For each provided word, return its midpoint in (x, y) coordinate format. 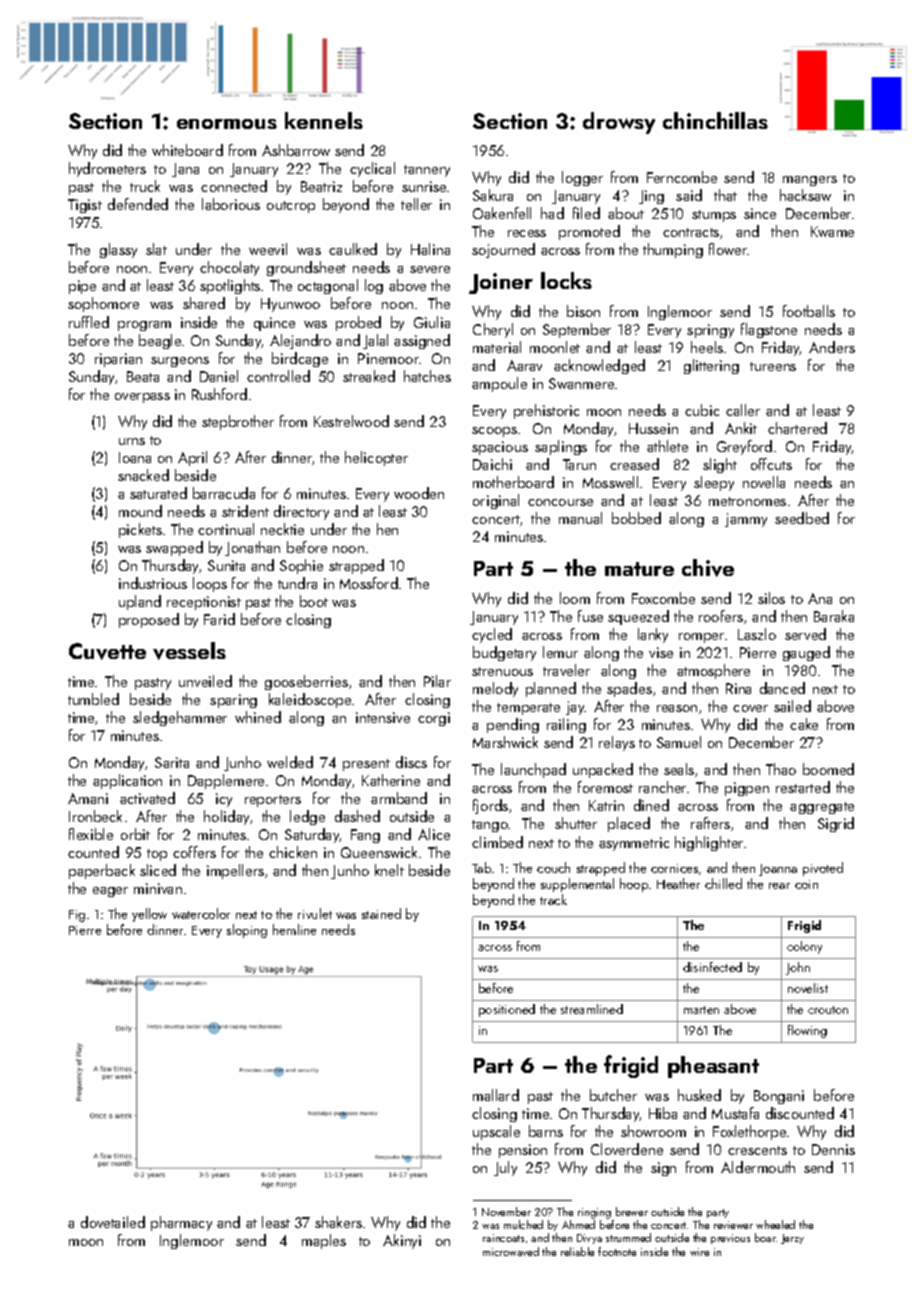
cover (750, 708)
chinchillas (715, 120)
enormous (227, 124)
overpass (142, 398)
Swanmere (581, 383)
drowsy (619, 123)
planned (551, 689)
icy (224, 800)
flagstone (769, 330)
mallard (496, 1095)
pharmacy (181, 1223)
